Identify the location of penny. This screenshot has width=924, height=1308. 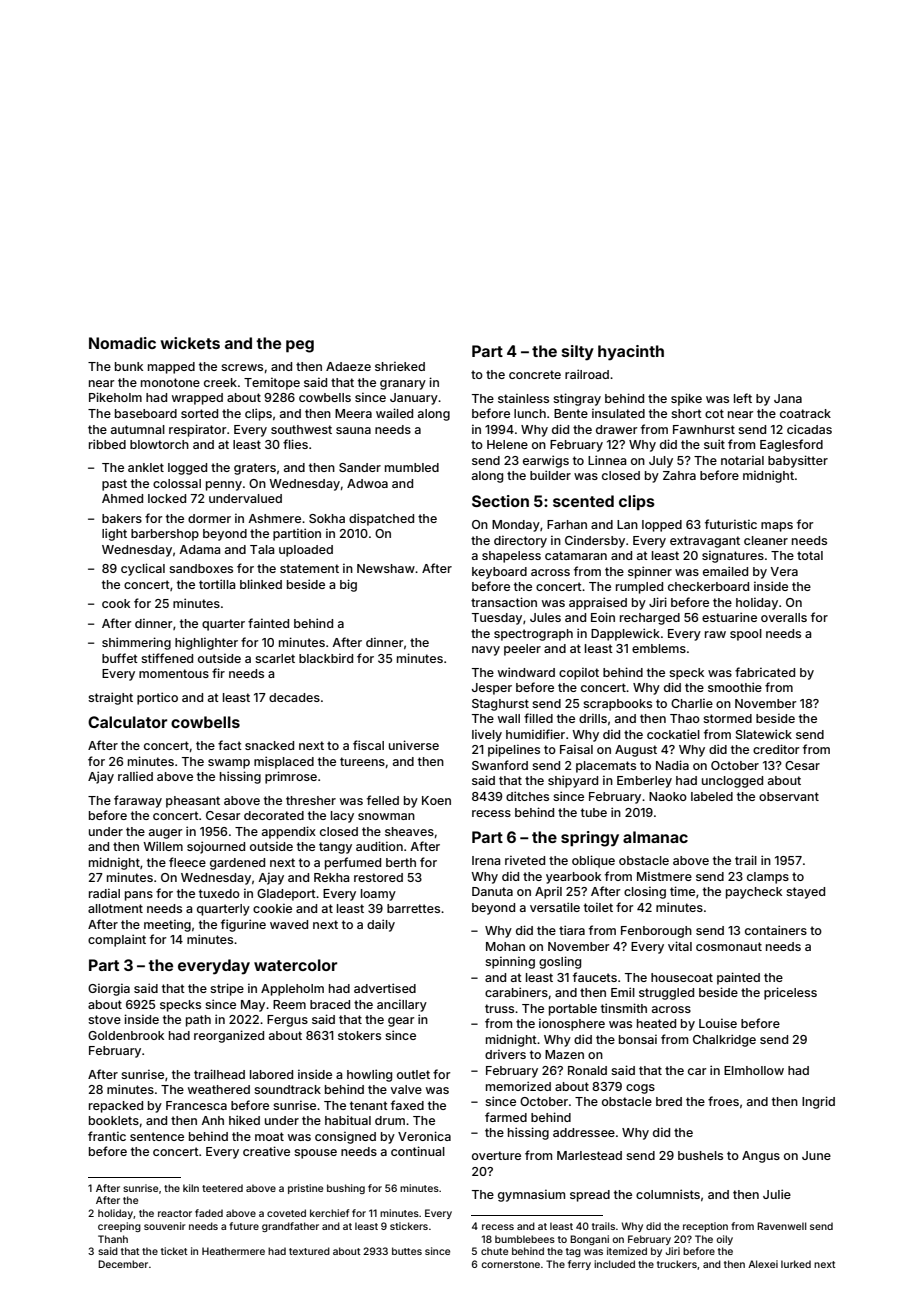
(224, 486).
